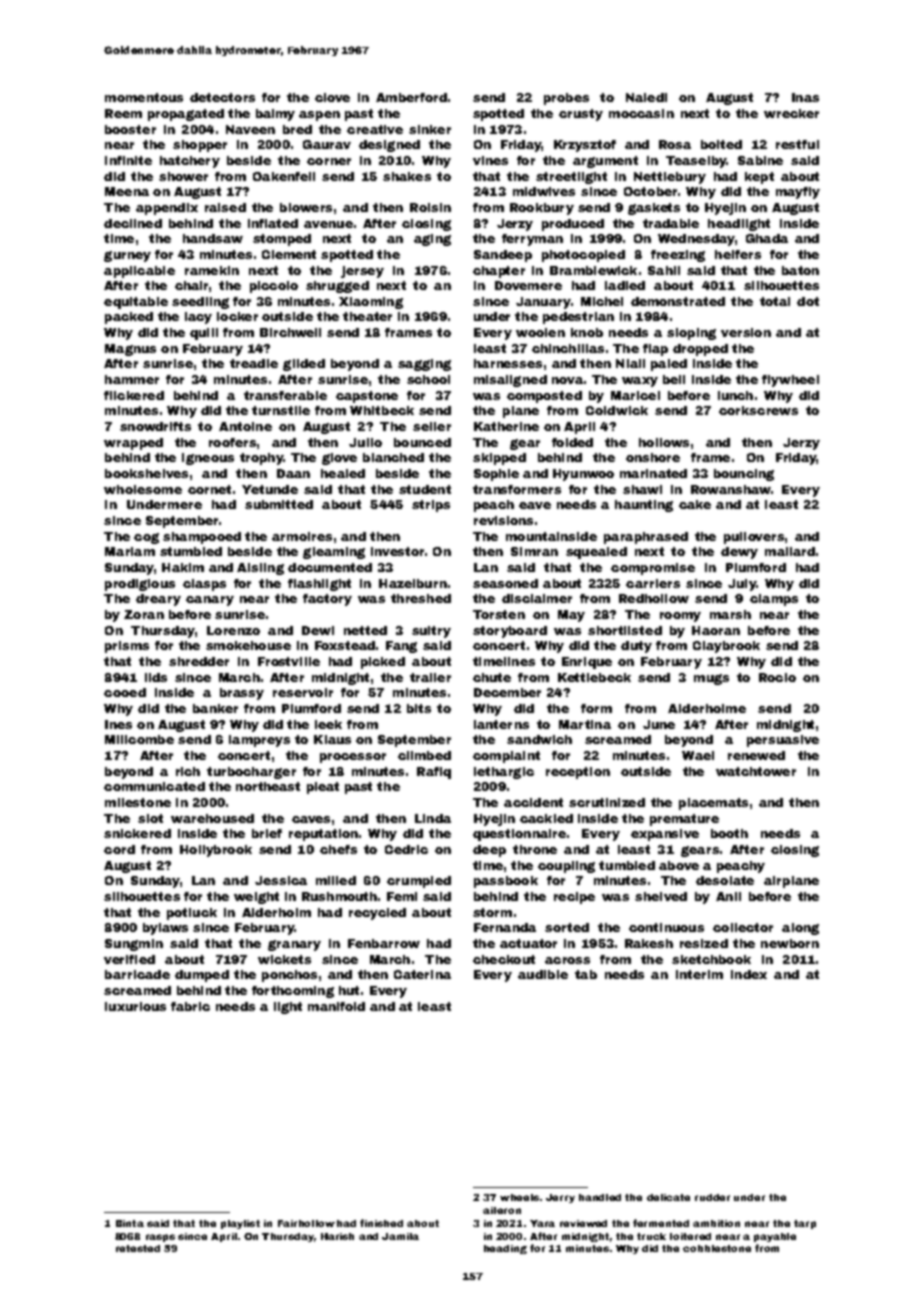 Image resolution: width=924 pixels, height=1308 pixels. I want to click on persuasive, so click(783, 741).
